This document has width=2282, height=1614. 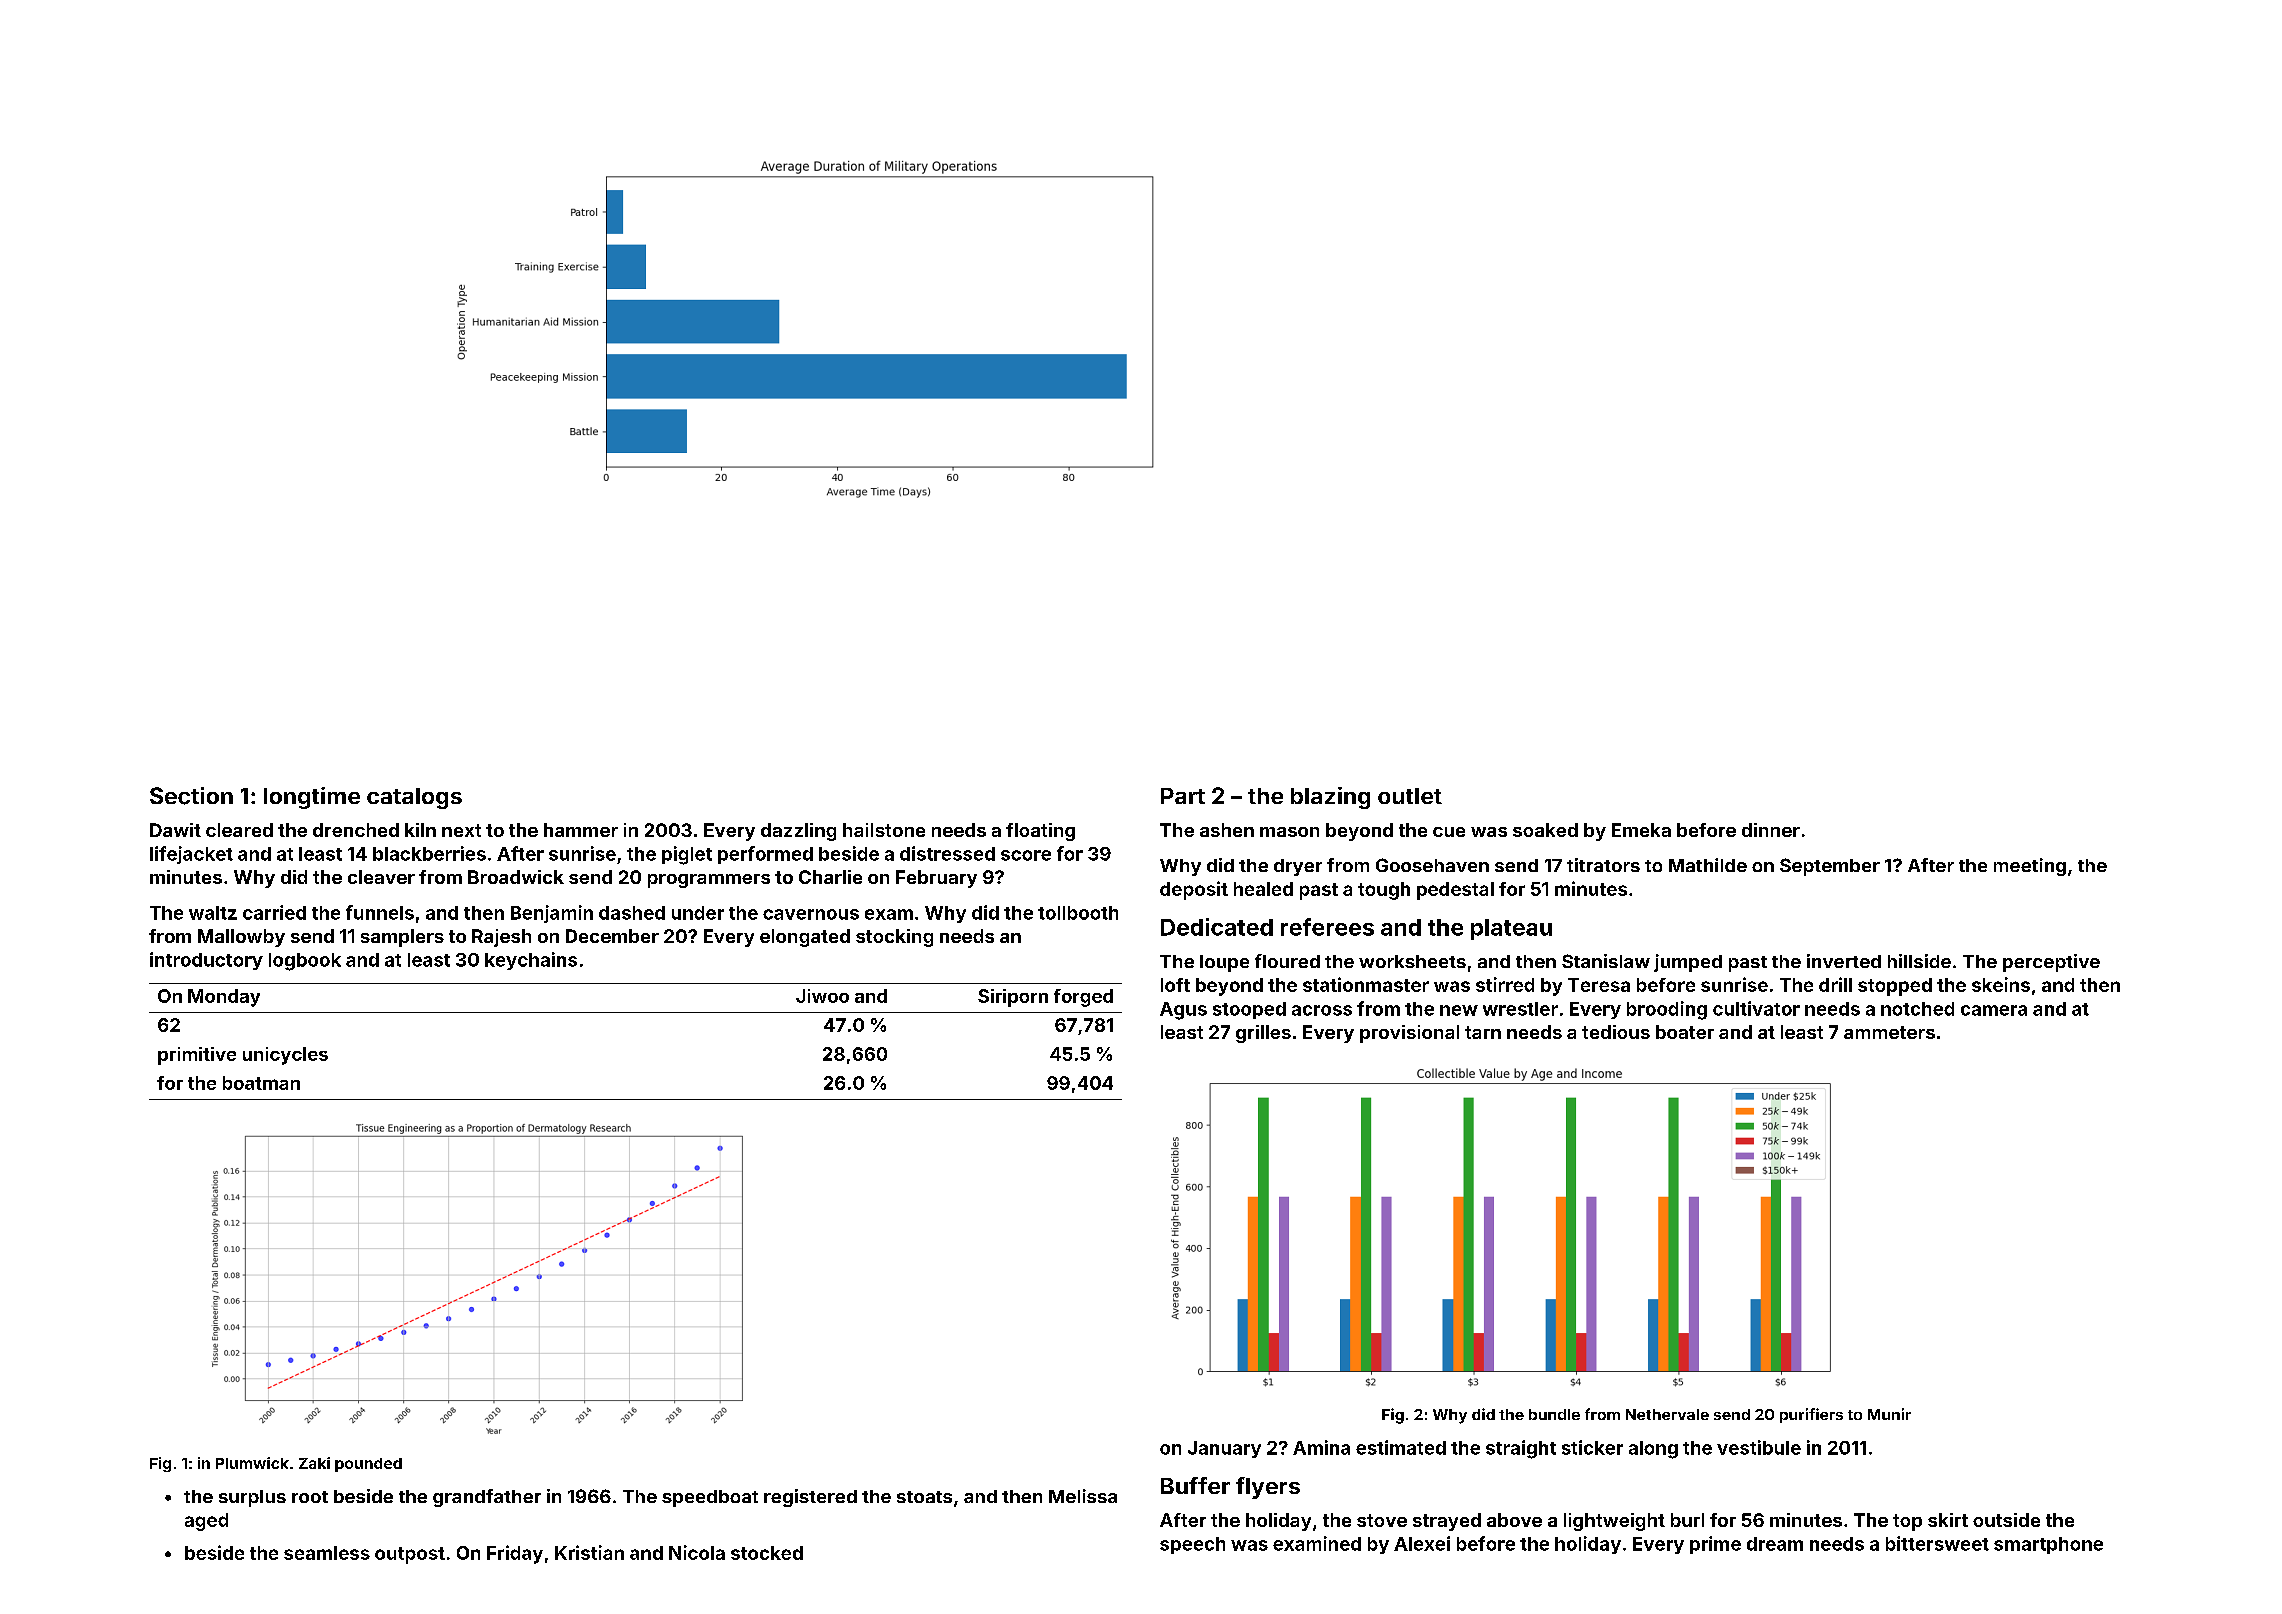 What do you see at coordinates (924, 1497) in the document?
I see `stoats` at bounding box center [924, 1497].
